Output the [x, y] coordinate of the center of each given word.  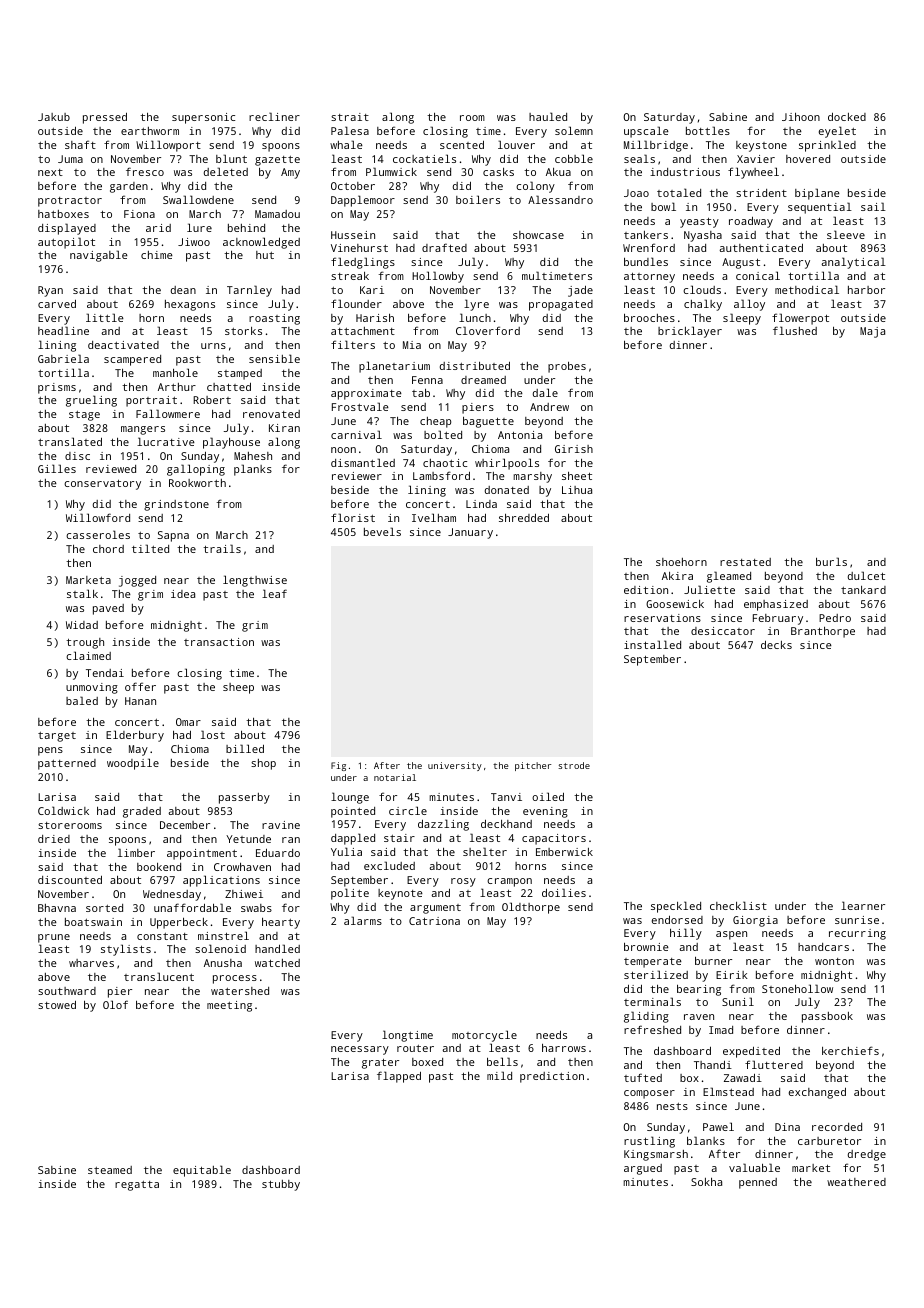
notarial [395, 777]
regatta [137, 1186]
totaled [679, 192]
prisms [57, 388]
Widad [82, 625]
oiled [548, 796]
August [741, 263]
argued [643, 1169]
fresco [145, 171]
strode [574, 765]
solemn [574, 130]
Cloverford [488, 330]
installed [652, 644]
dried [54, 839]
